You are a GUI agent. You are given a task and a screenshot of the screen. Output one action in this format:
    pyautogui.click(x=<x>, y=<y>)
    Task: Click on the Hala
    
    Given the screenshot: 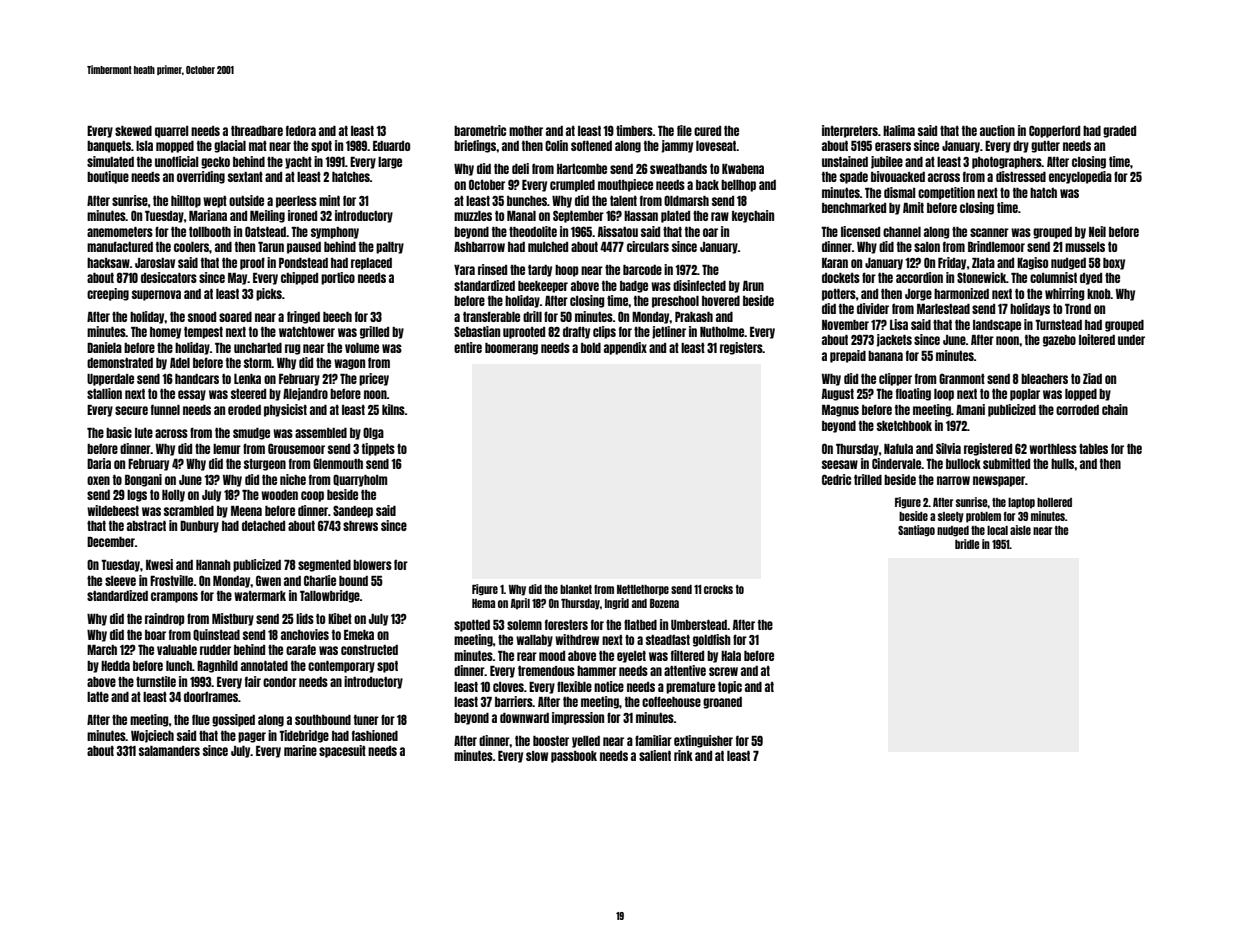 What is the action you would take?
    pyautogui.click(x=731, y=656)
